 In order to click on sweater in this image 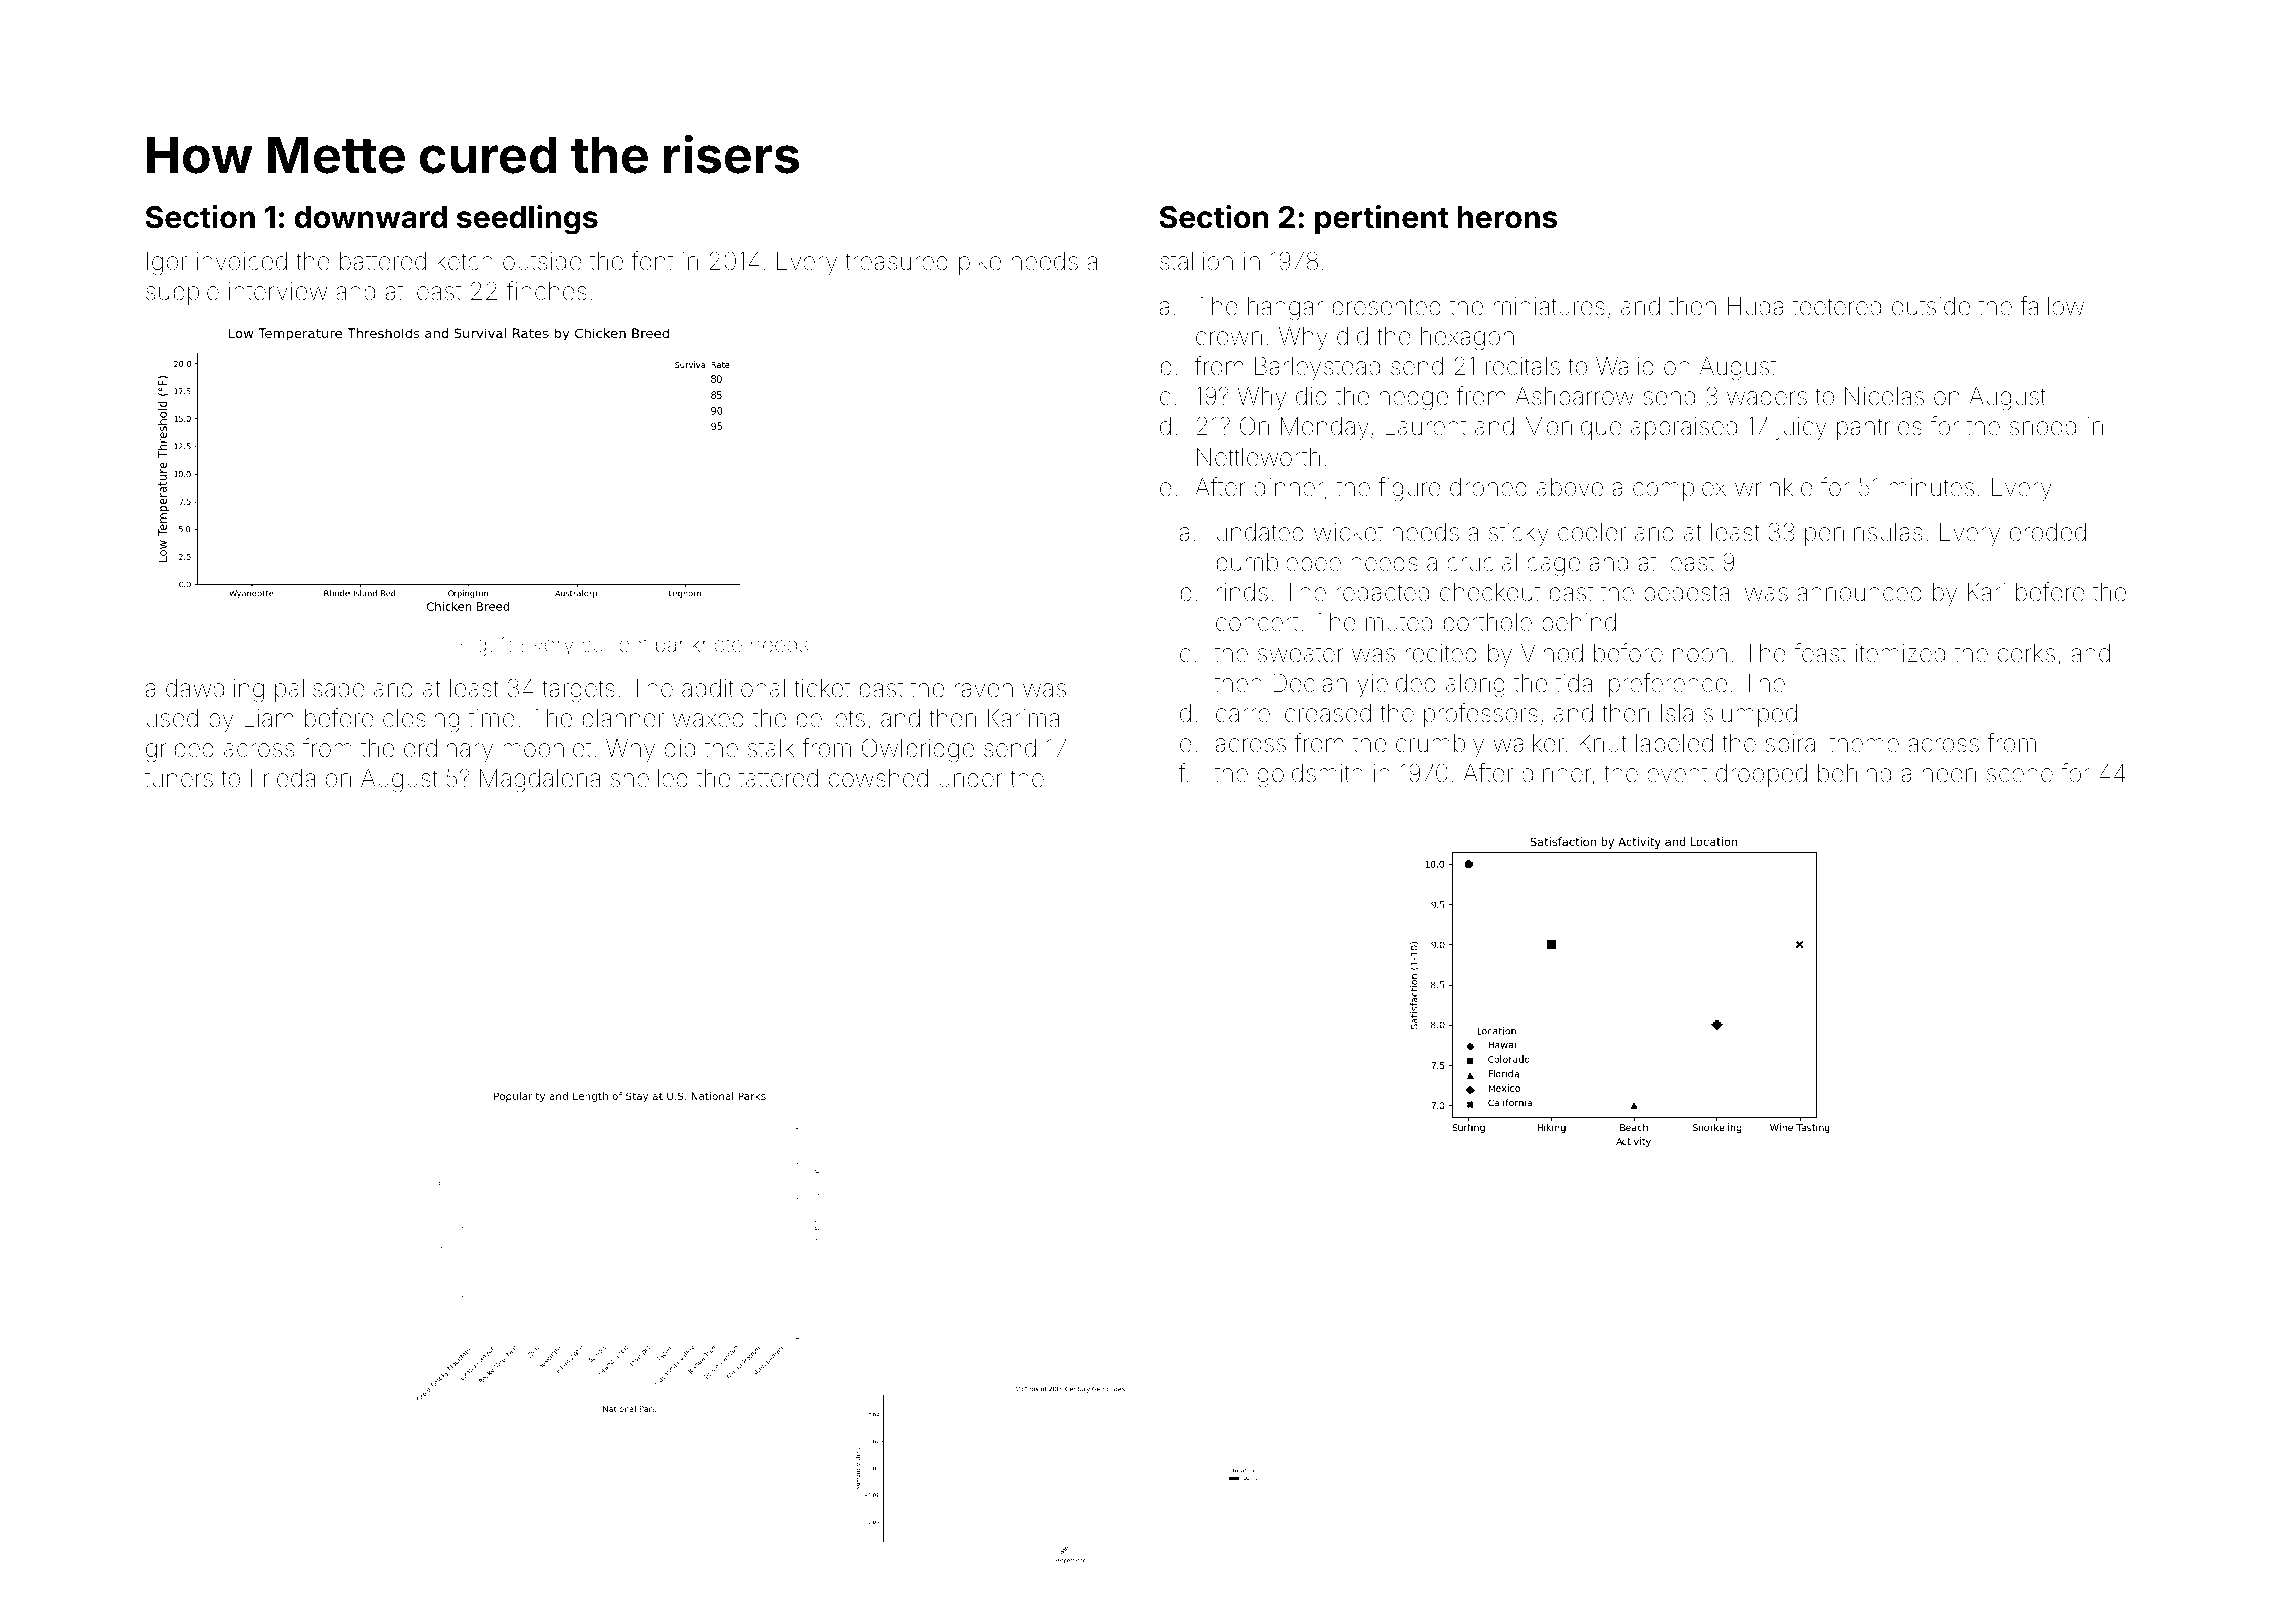, I will do `click(1300, 654)`.
